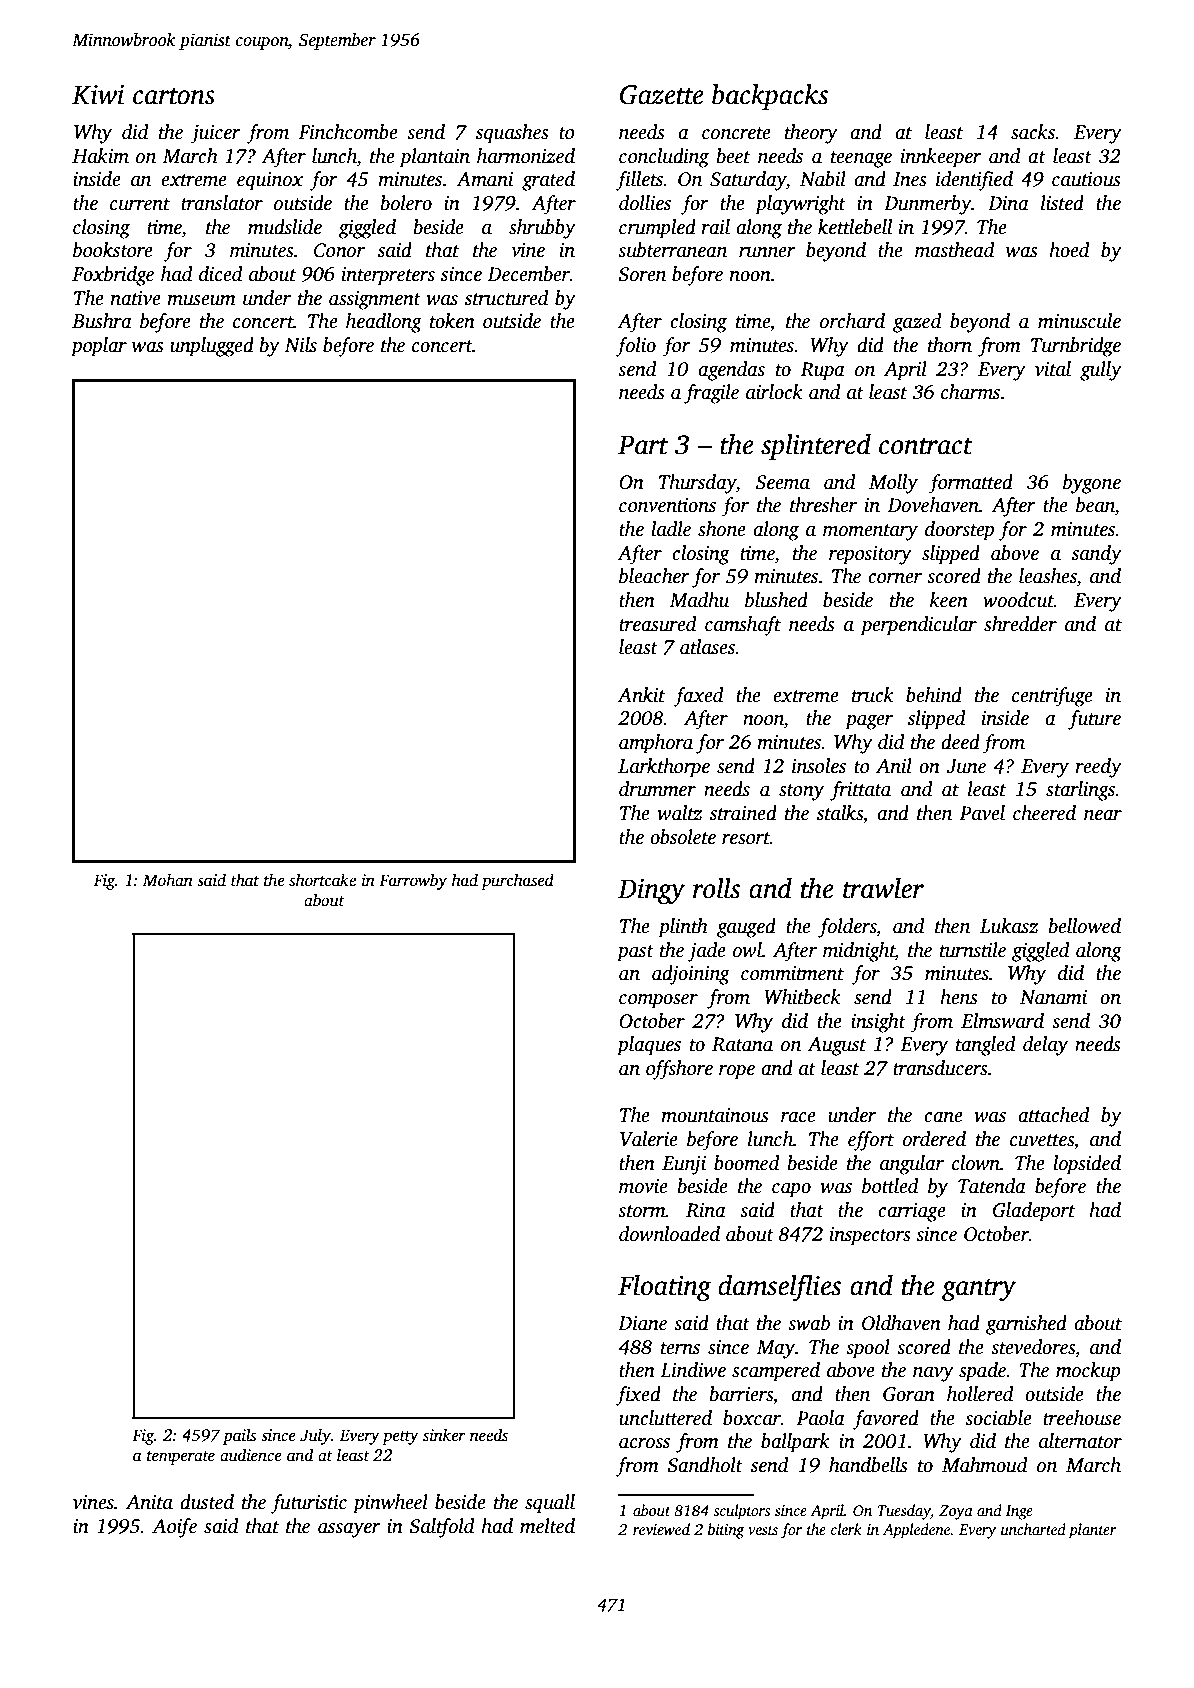  I want to click on Mohan, so click(168, 879).
